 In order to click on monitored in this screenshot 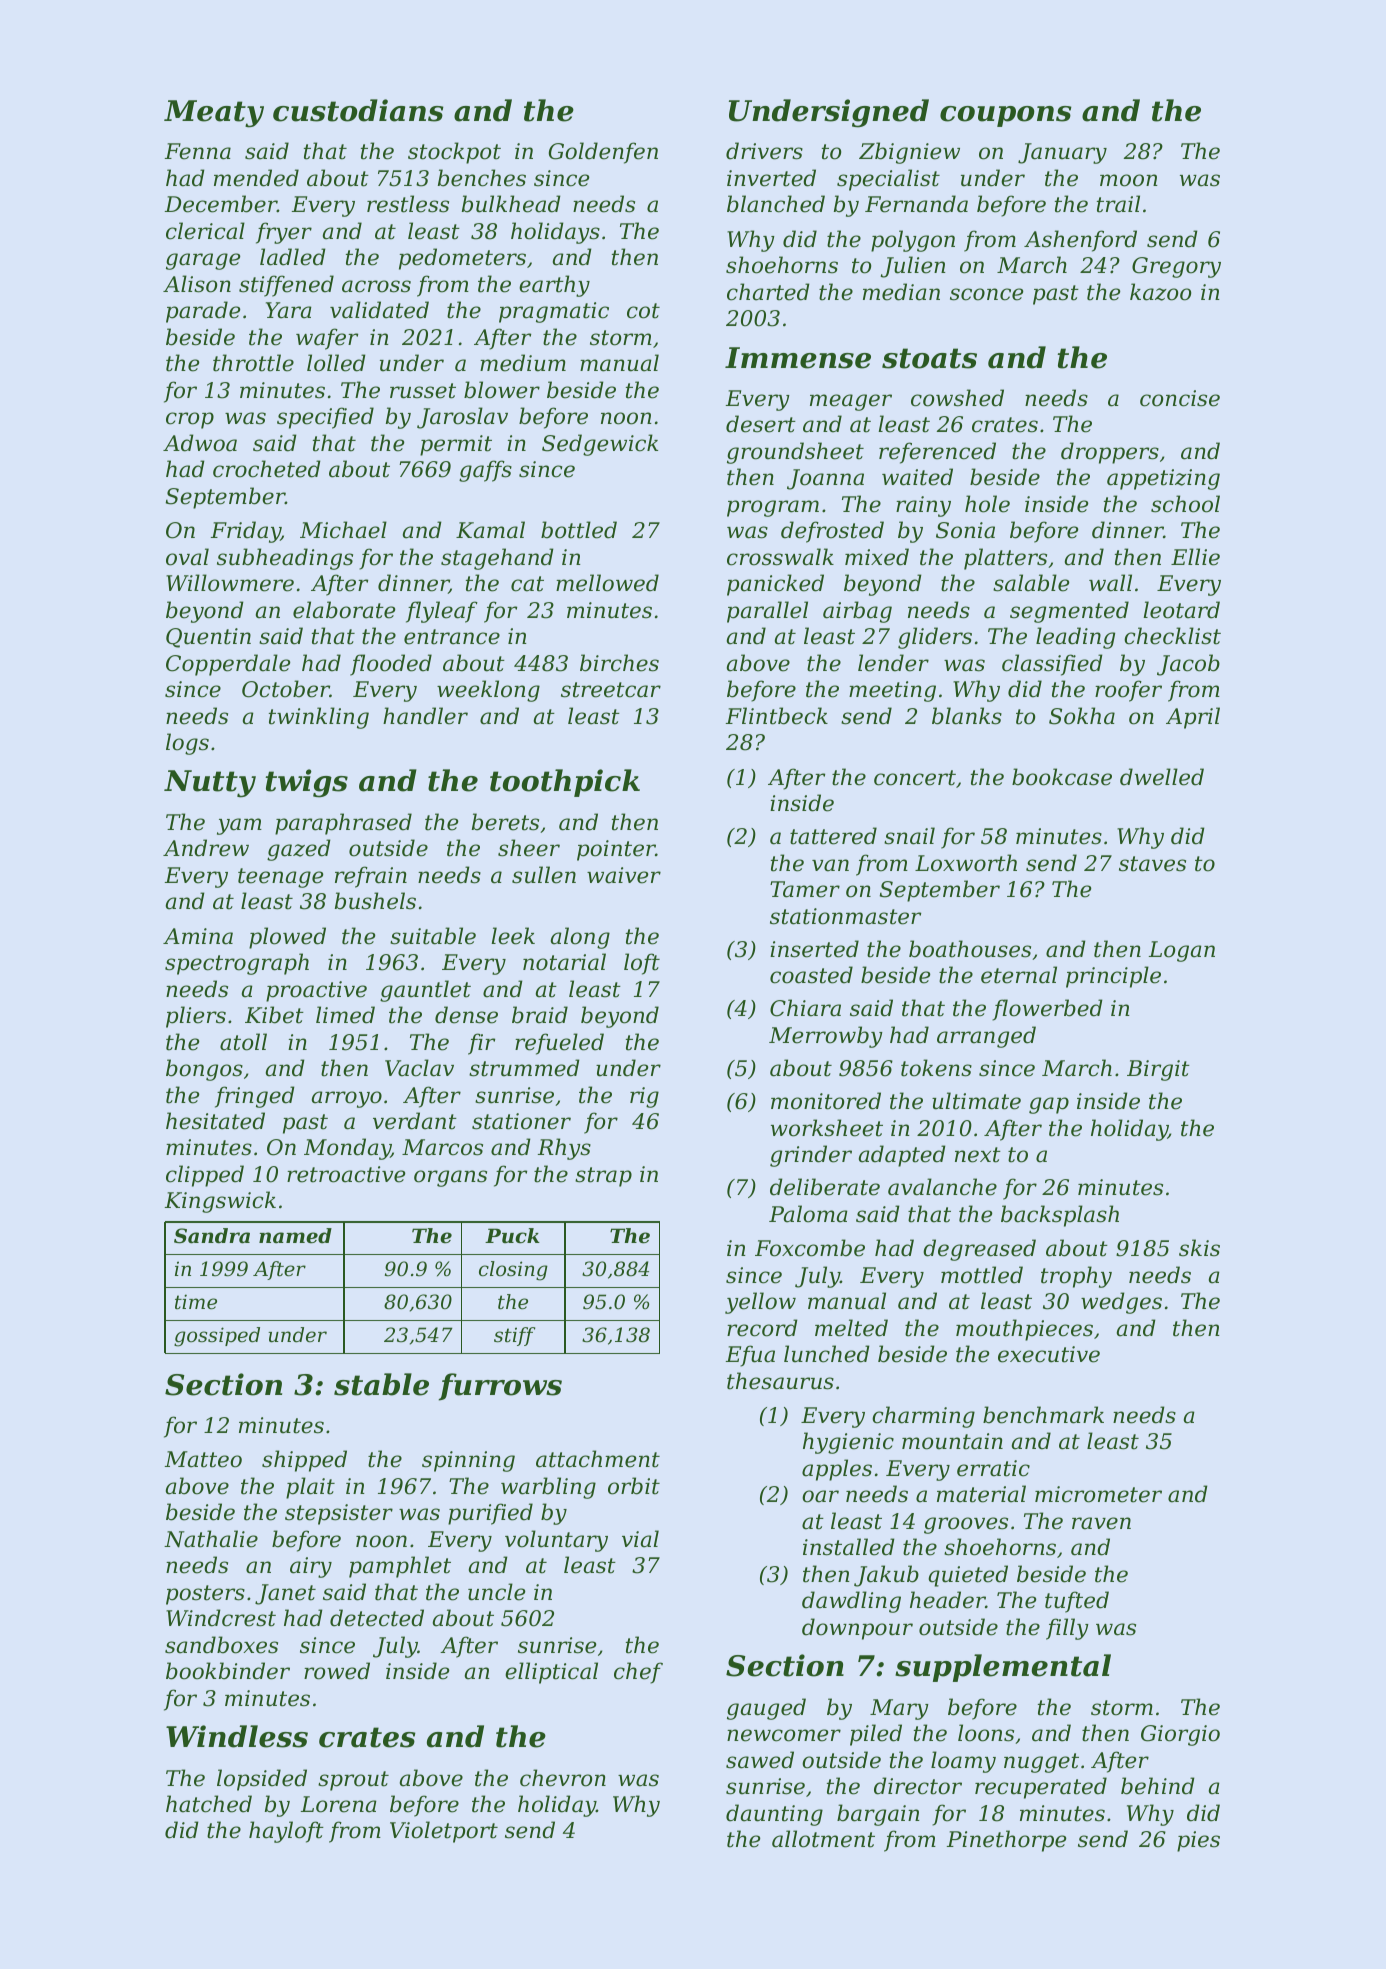, I will do `click(826, 1101)`.
